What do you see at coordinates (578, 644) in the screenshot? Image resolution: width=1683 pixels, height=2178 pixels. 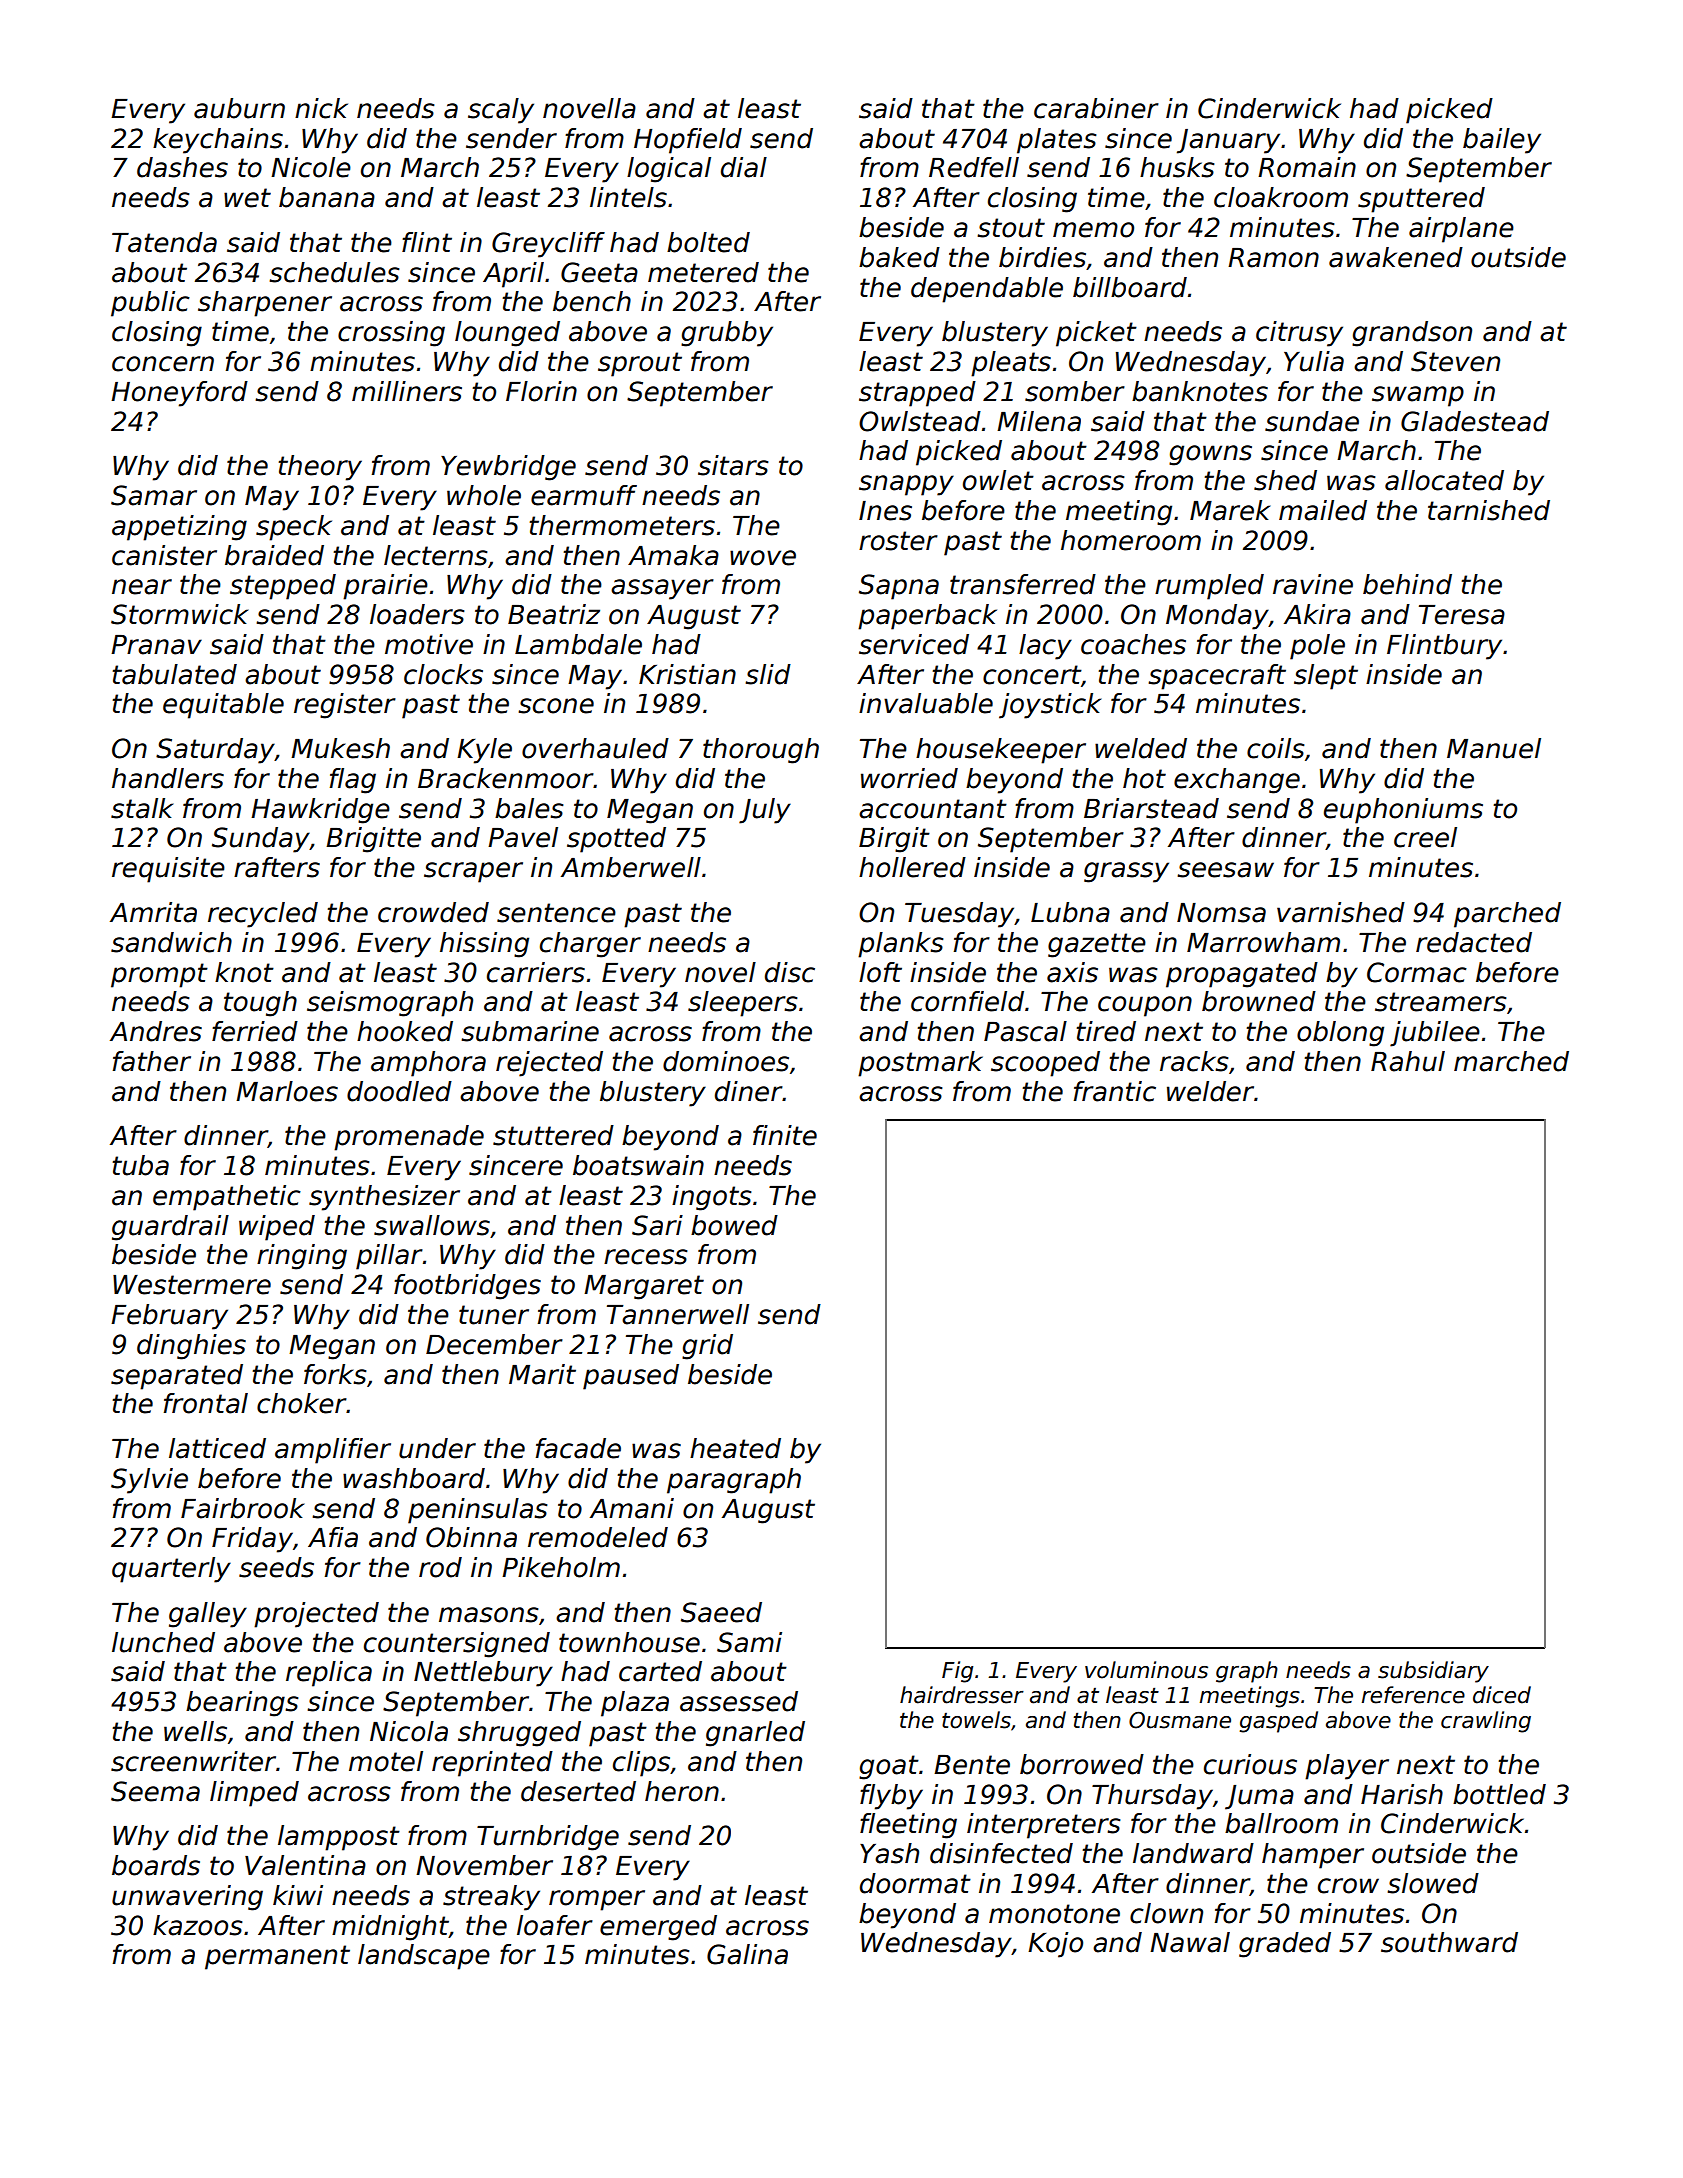 I see `Lambdale` at bounding box center [578, 644].
